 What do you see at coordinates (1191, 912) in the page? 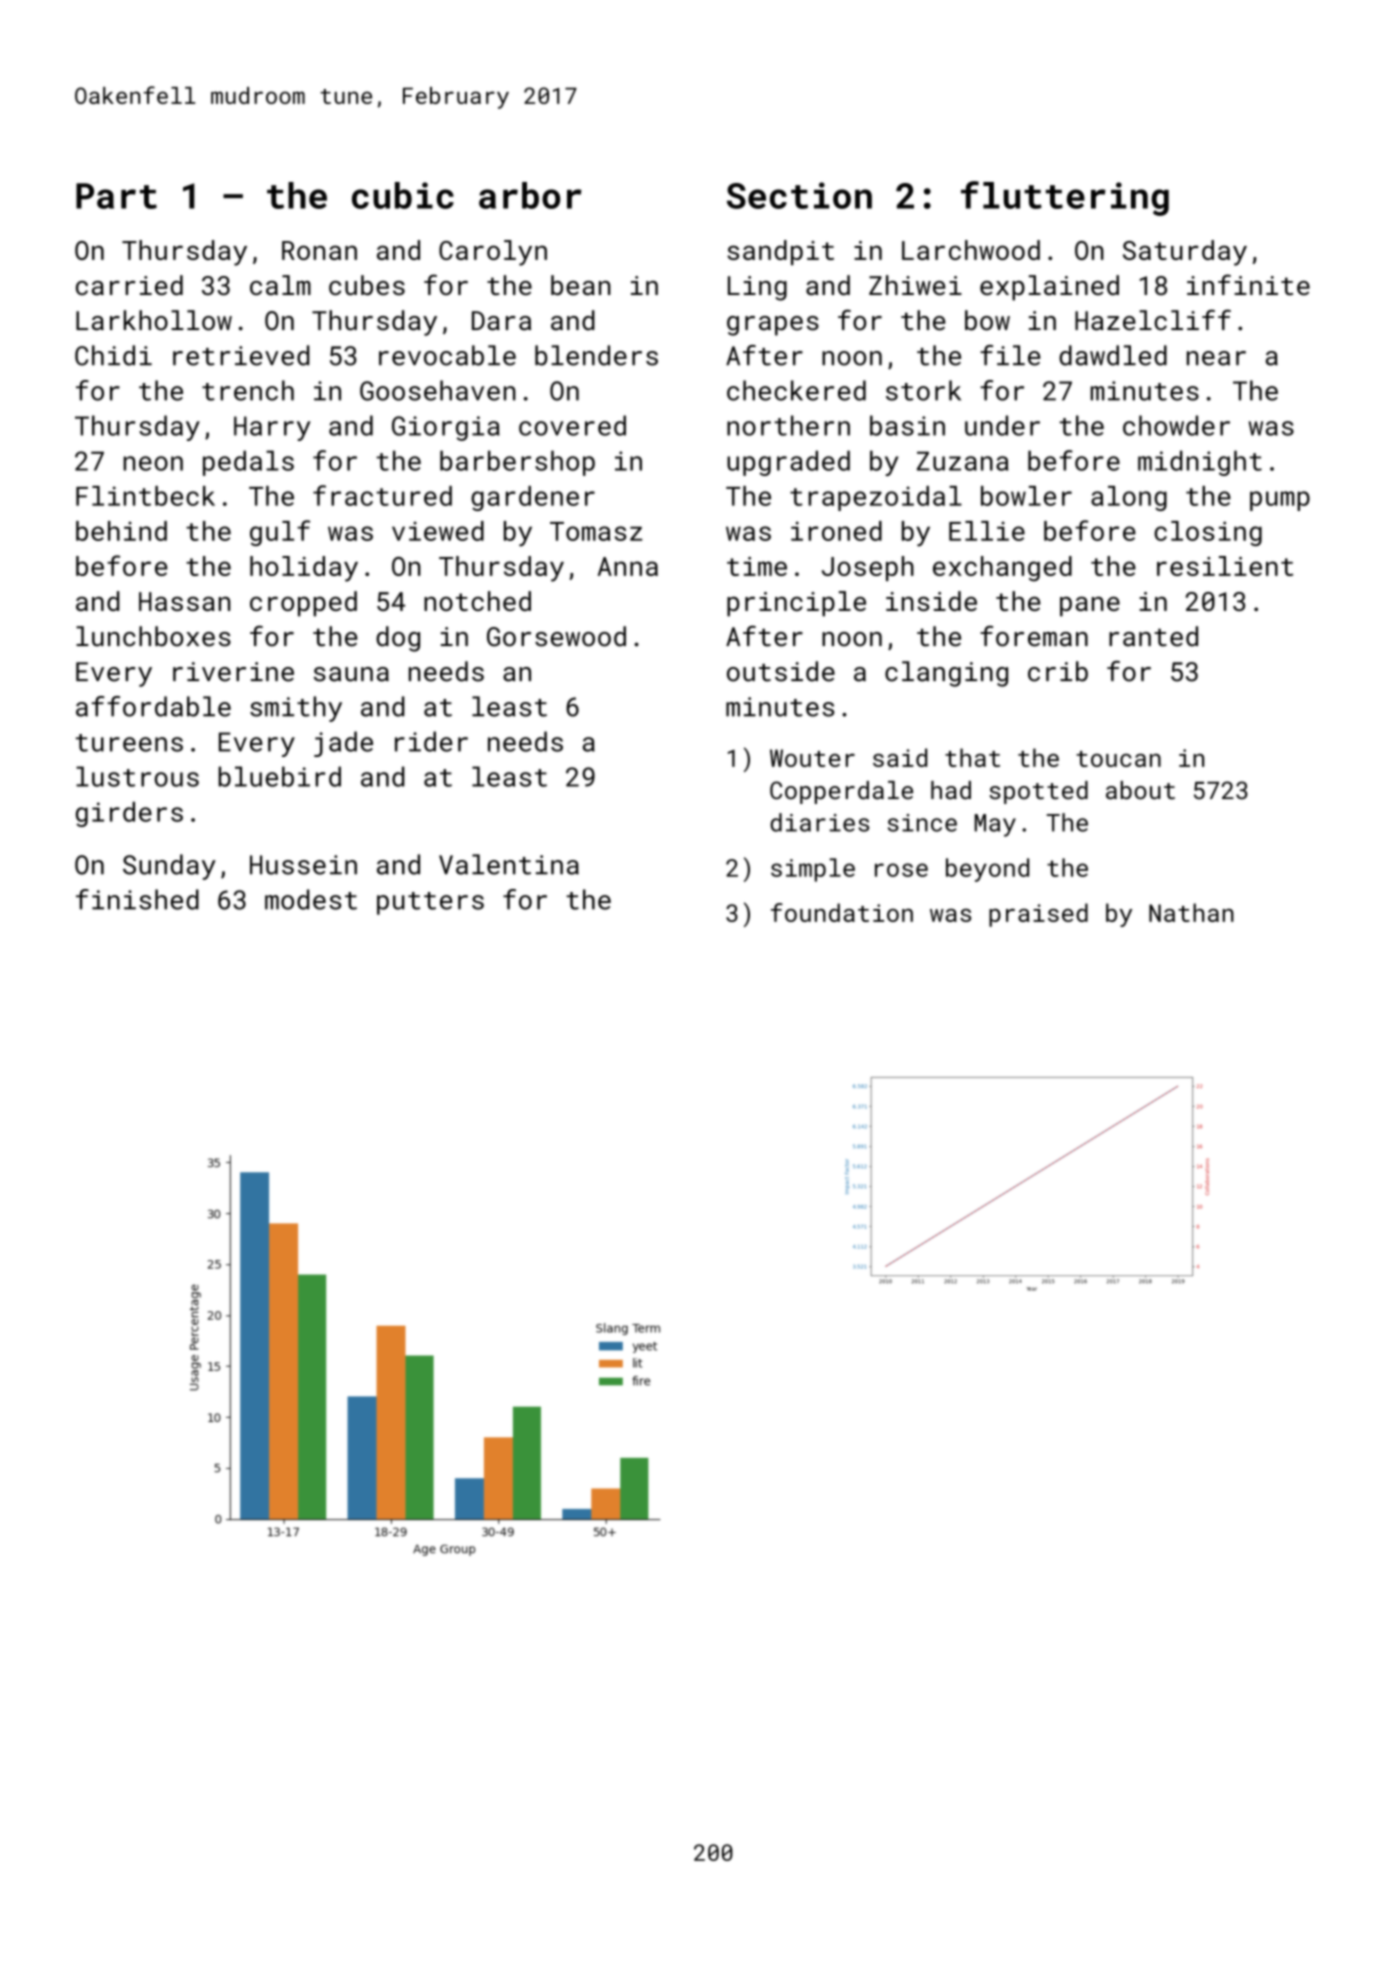
I see `Nathan` at bounding box center [1191, 912].
